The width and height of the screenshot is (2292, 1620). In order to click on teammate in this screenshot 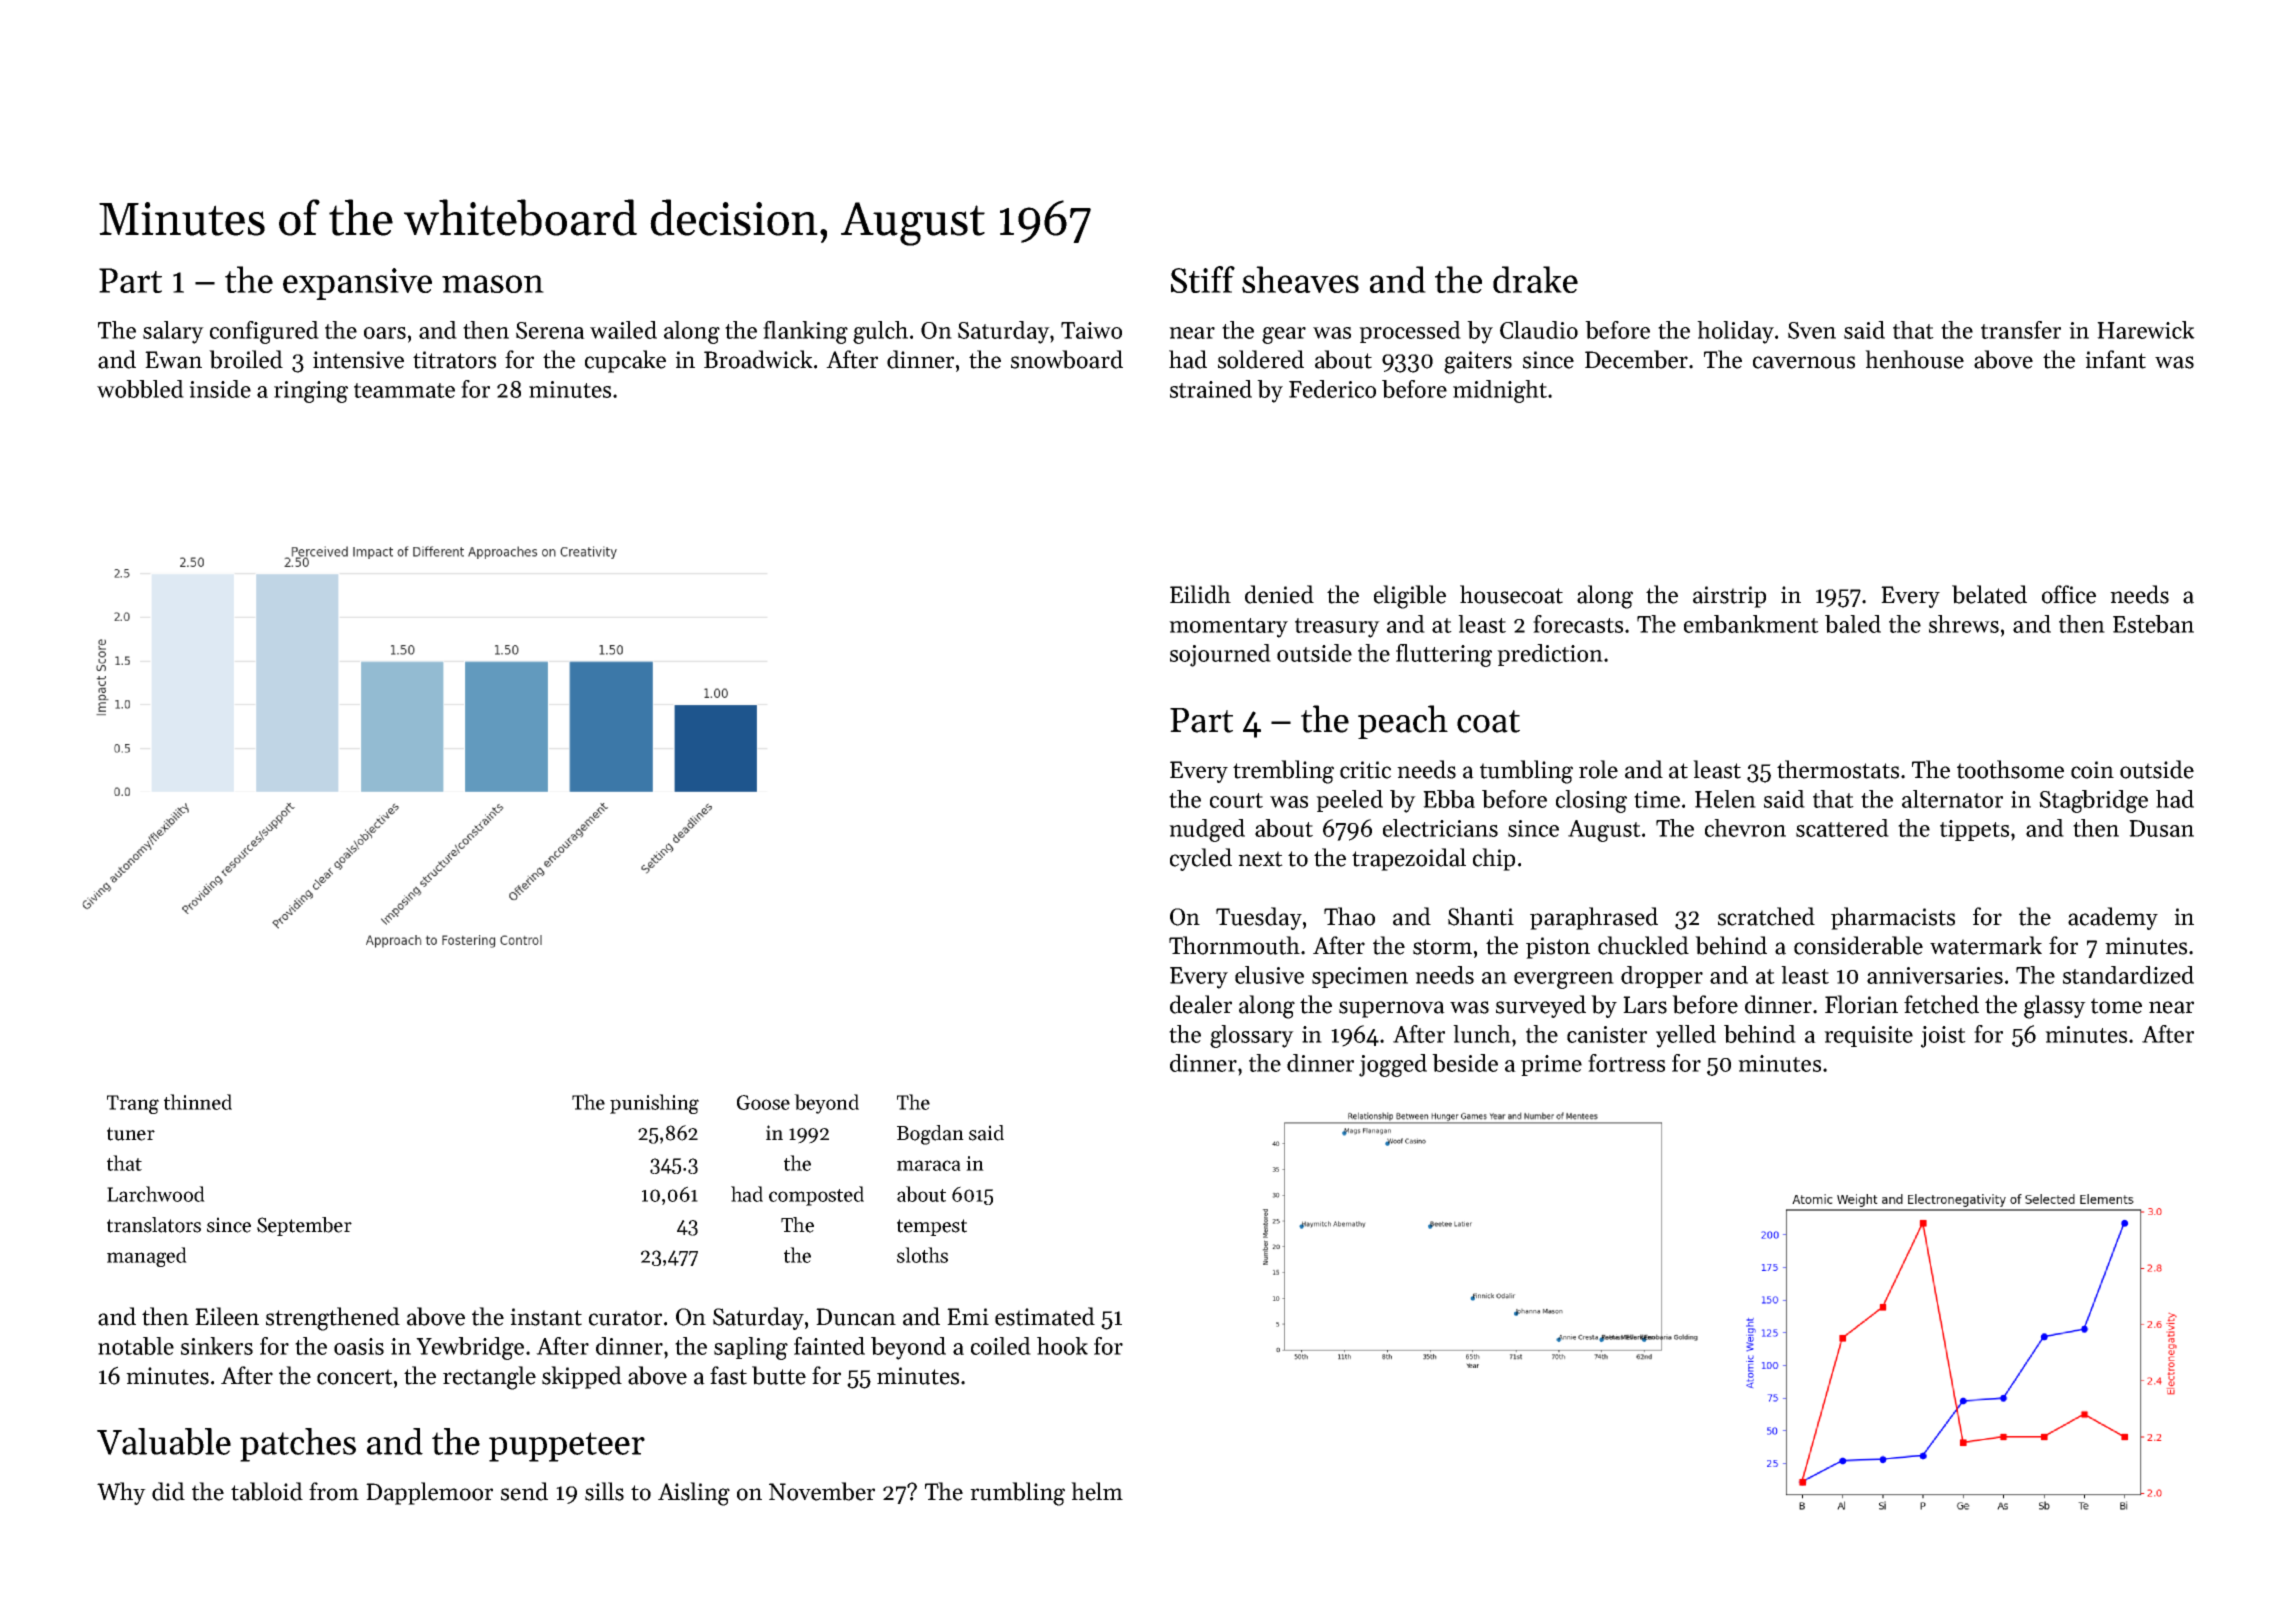, I will do `click(404, 390)`.
